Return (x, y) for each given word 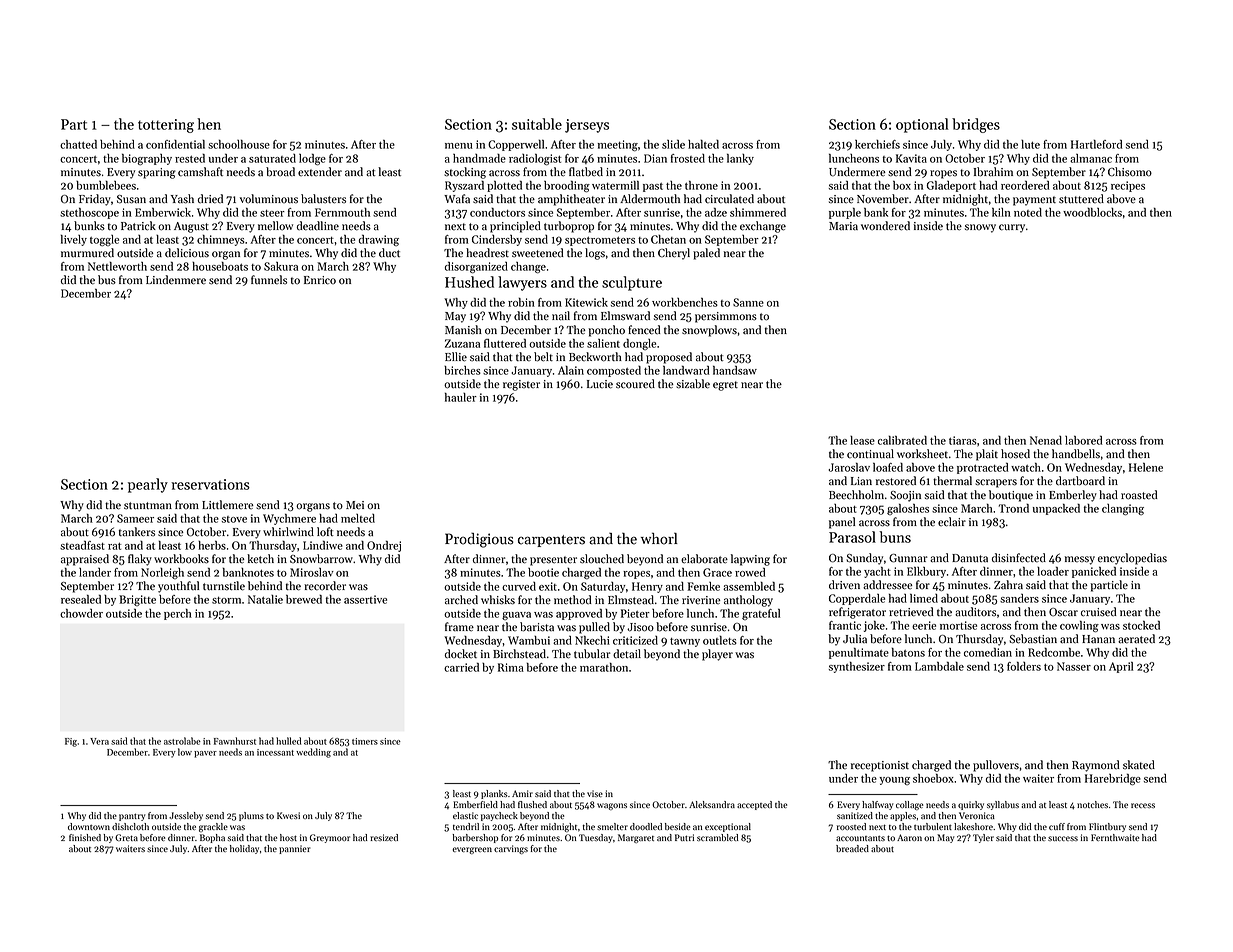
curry (1012, 228)
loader (1053, 571)
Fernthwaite (1115, 837)
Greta (126, 837)
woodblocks (1092, 212)
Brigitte (137, 600)
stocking (465, 173)
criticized (635, 640)
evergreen (472, 850)
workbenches (685, 302)
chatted (78, 144)
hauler (461, 397)
